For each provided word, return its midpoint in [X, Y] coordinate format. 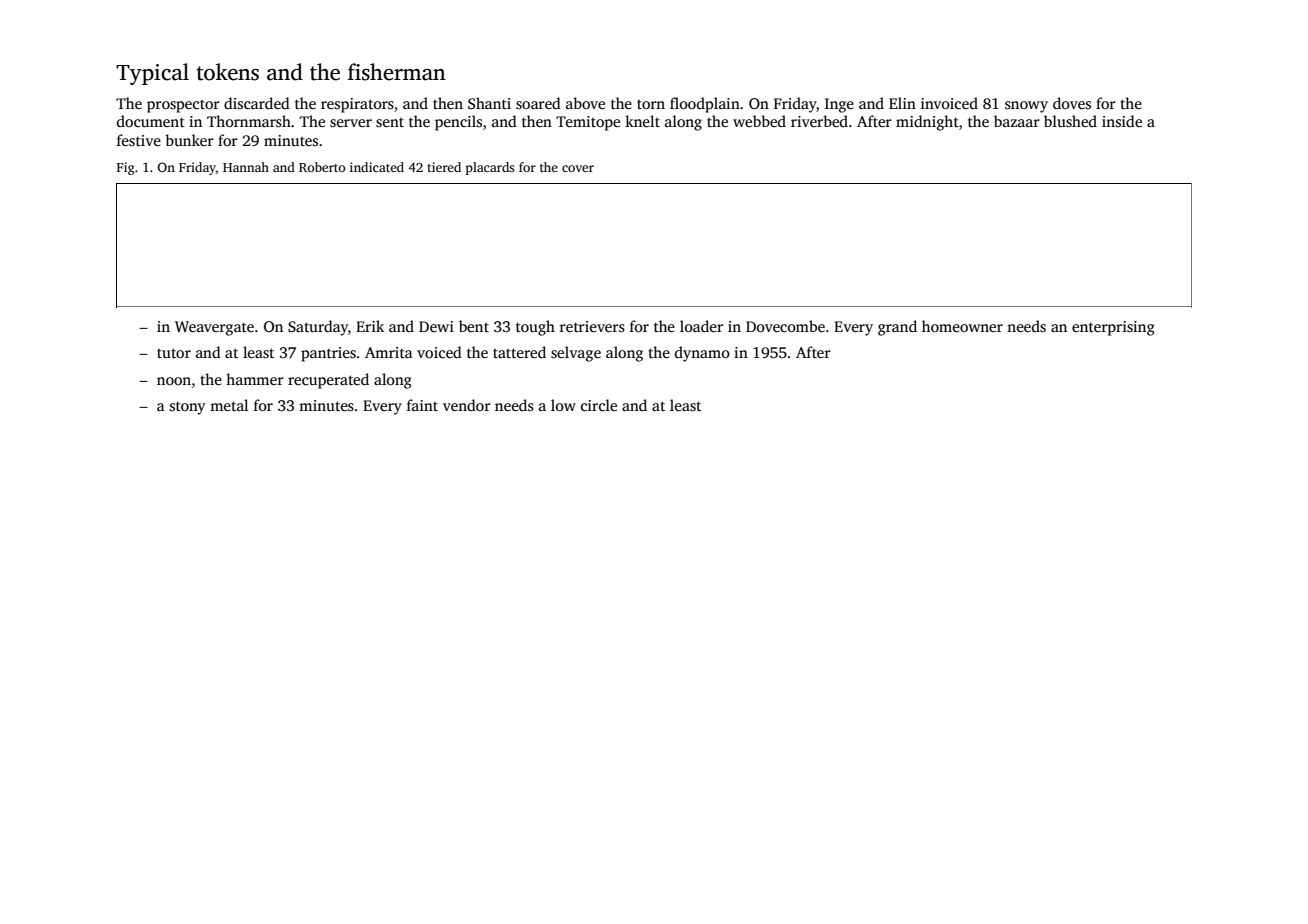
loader [701, 326]
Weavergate [214, 328]
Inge [839, 105]
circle [599, 405]
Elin [902, 103]
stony [187, 408]
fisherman [397, 72]
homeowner [962, 326]
